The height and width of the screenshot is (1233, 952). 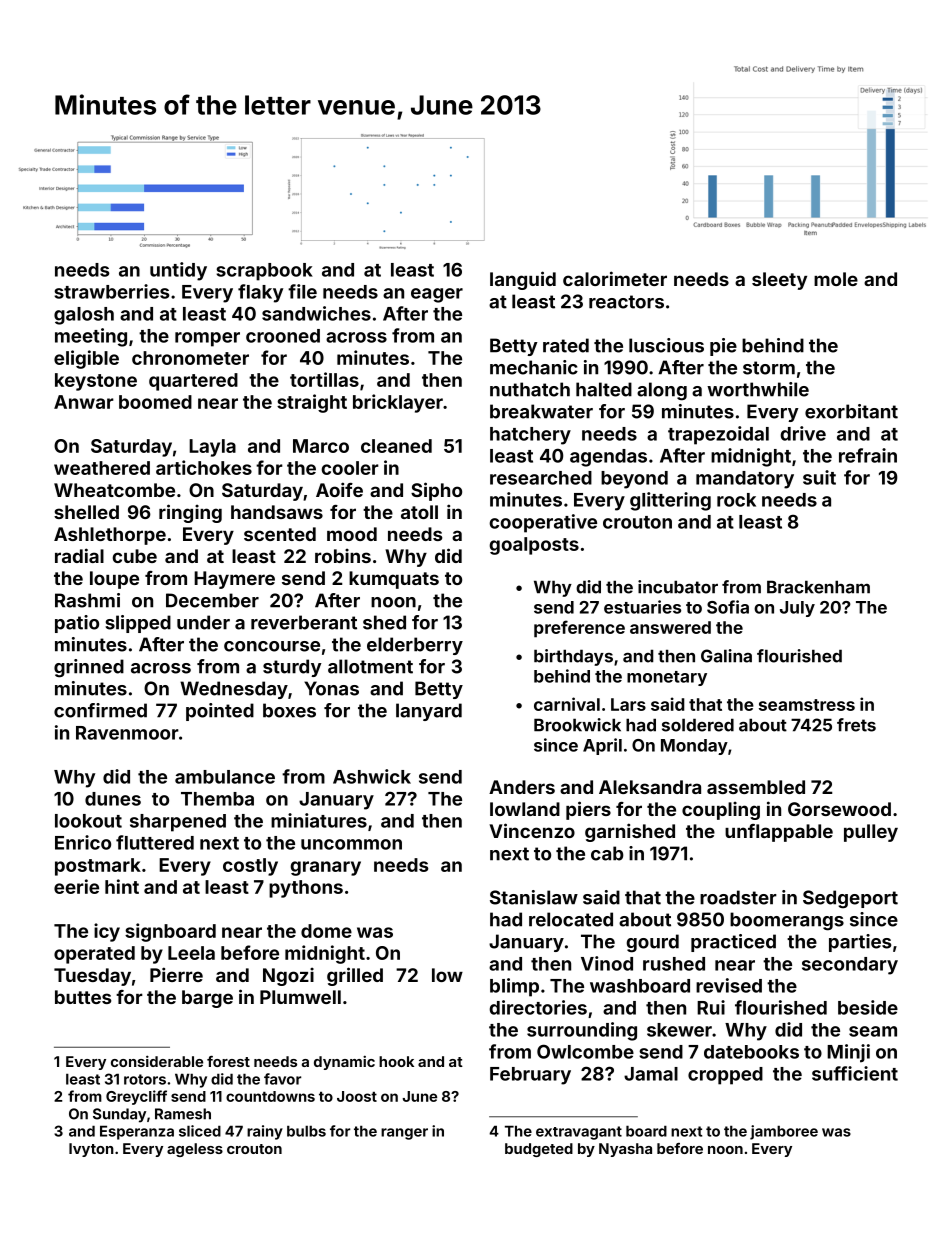 What do you see at coordinates (217, 799) in the screenshot?
I see `Themba` at bounding box center [217, 799].
